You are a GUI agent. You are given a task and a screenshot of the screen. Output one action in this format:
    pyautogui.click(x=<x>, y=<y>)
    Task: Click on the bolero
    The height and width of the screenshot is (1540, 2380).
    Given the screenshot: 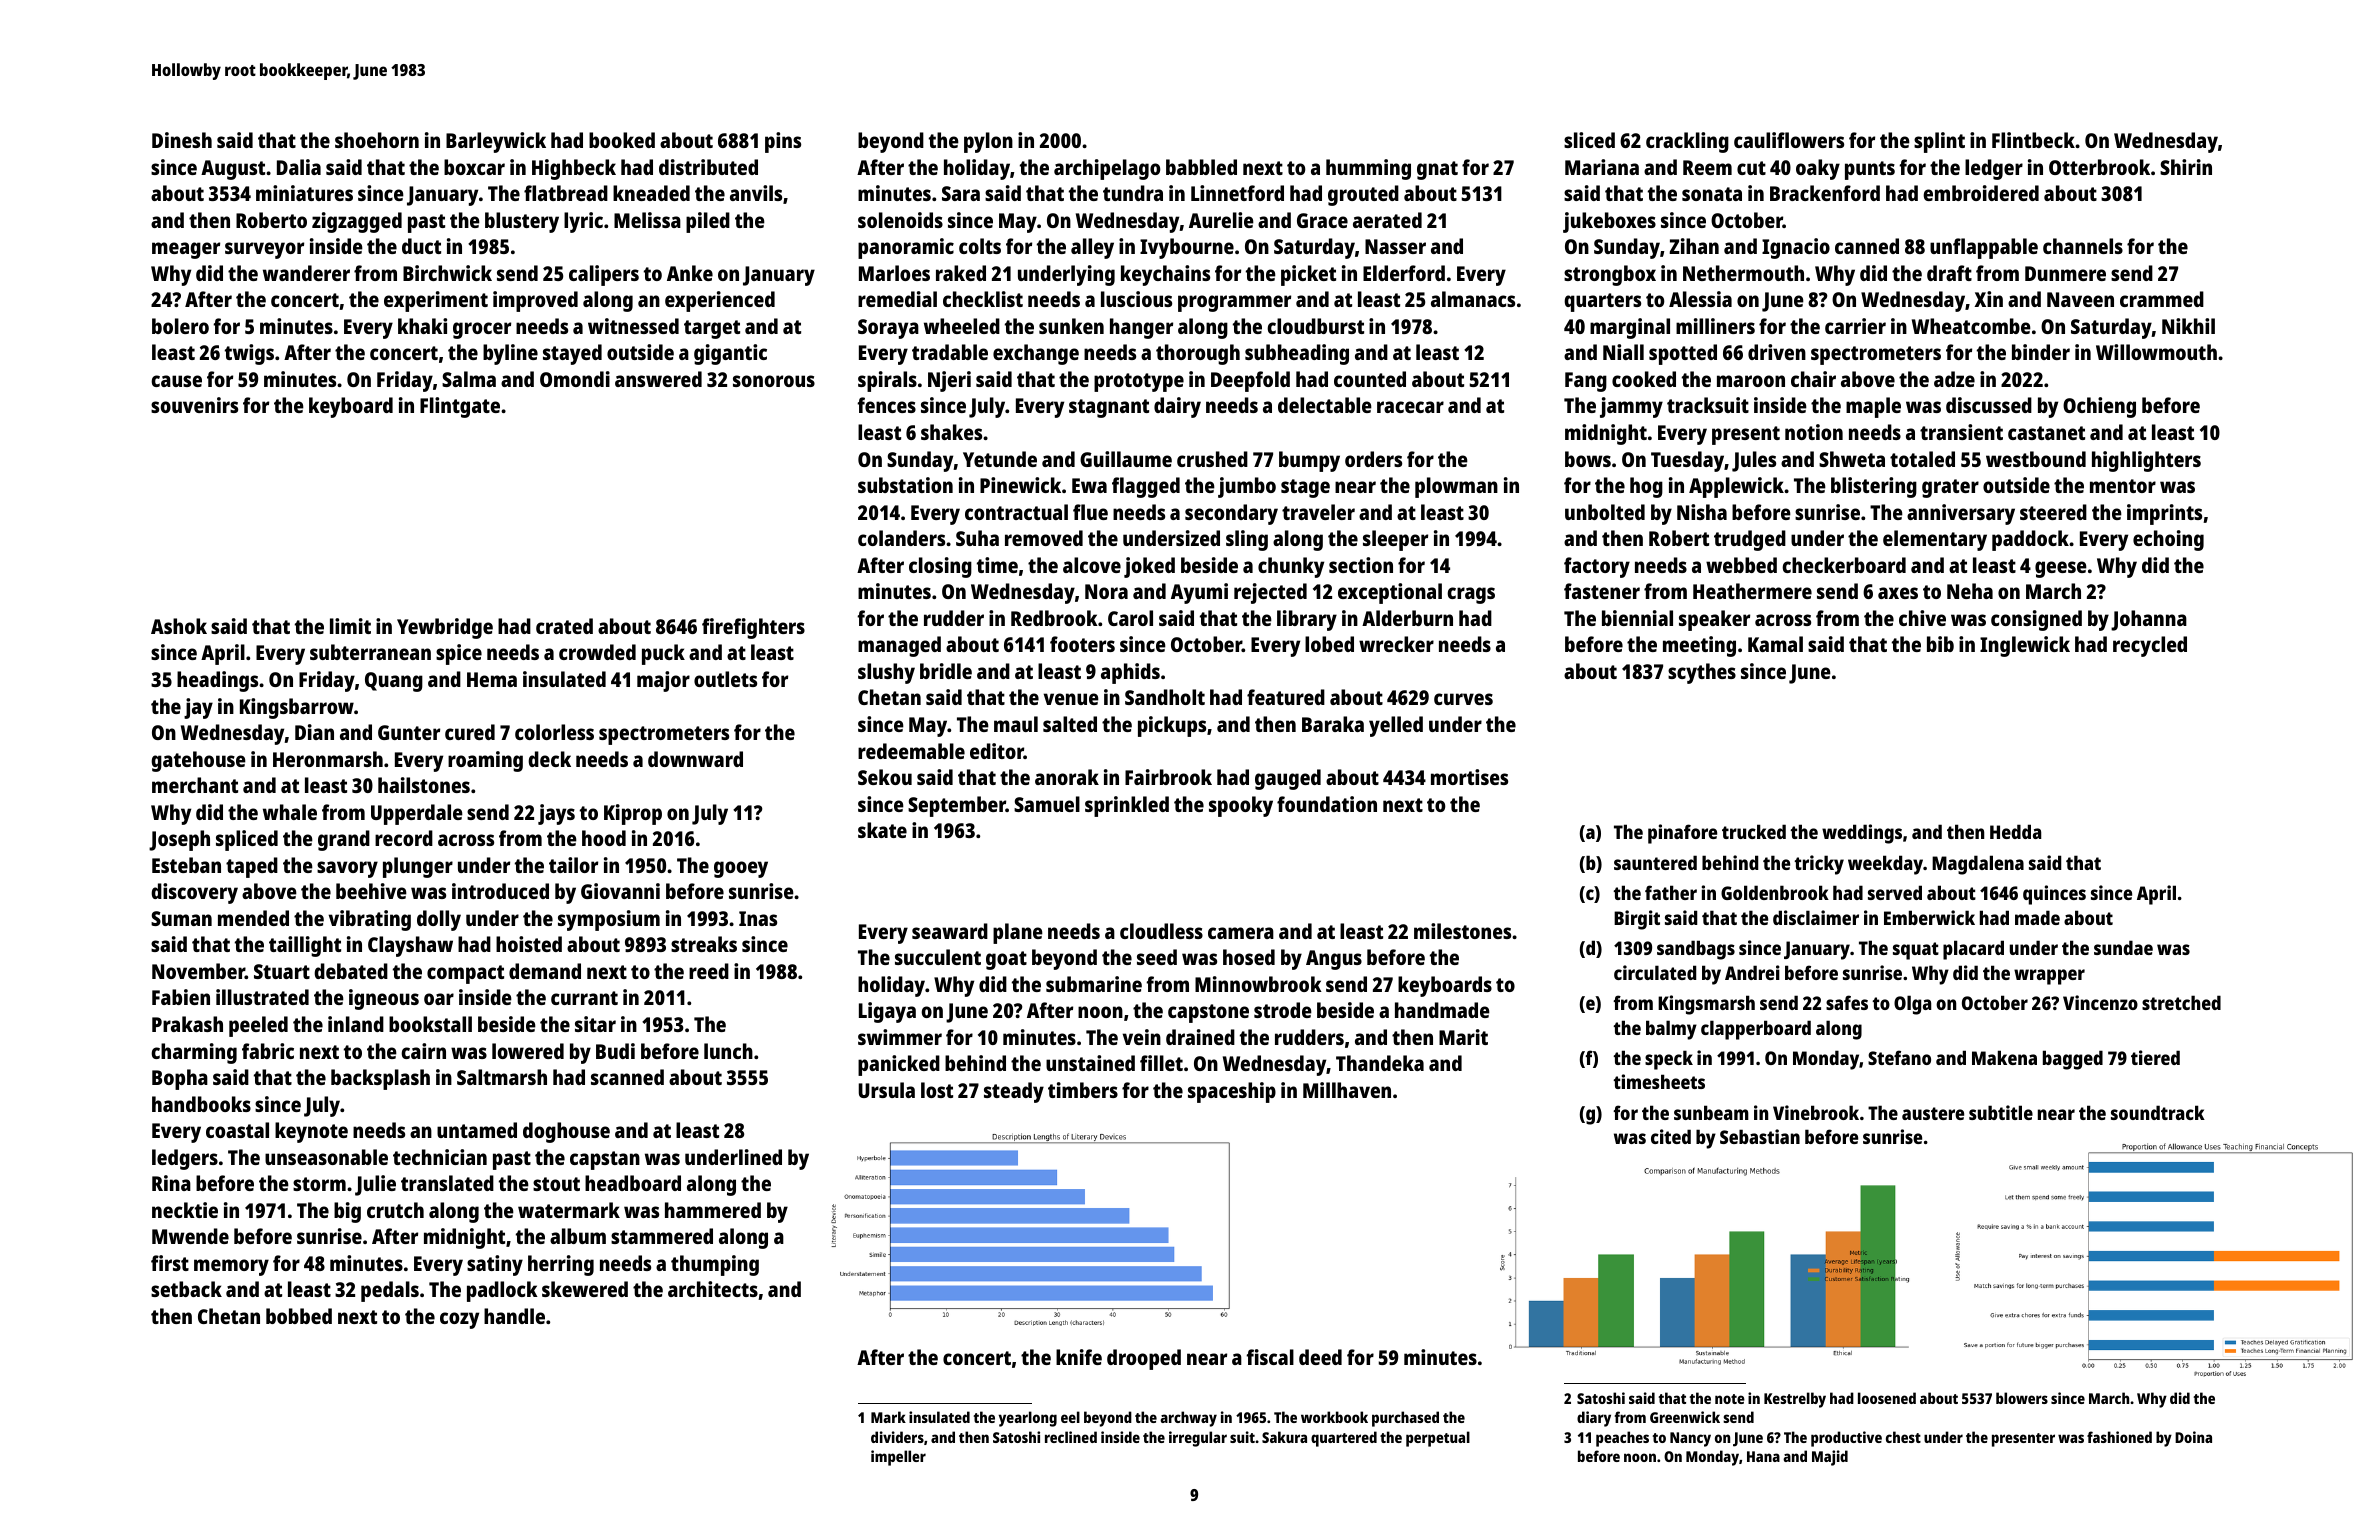 What is the action you would take?
    pyautogui.click(x=180, y=326)
